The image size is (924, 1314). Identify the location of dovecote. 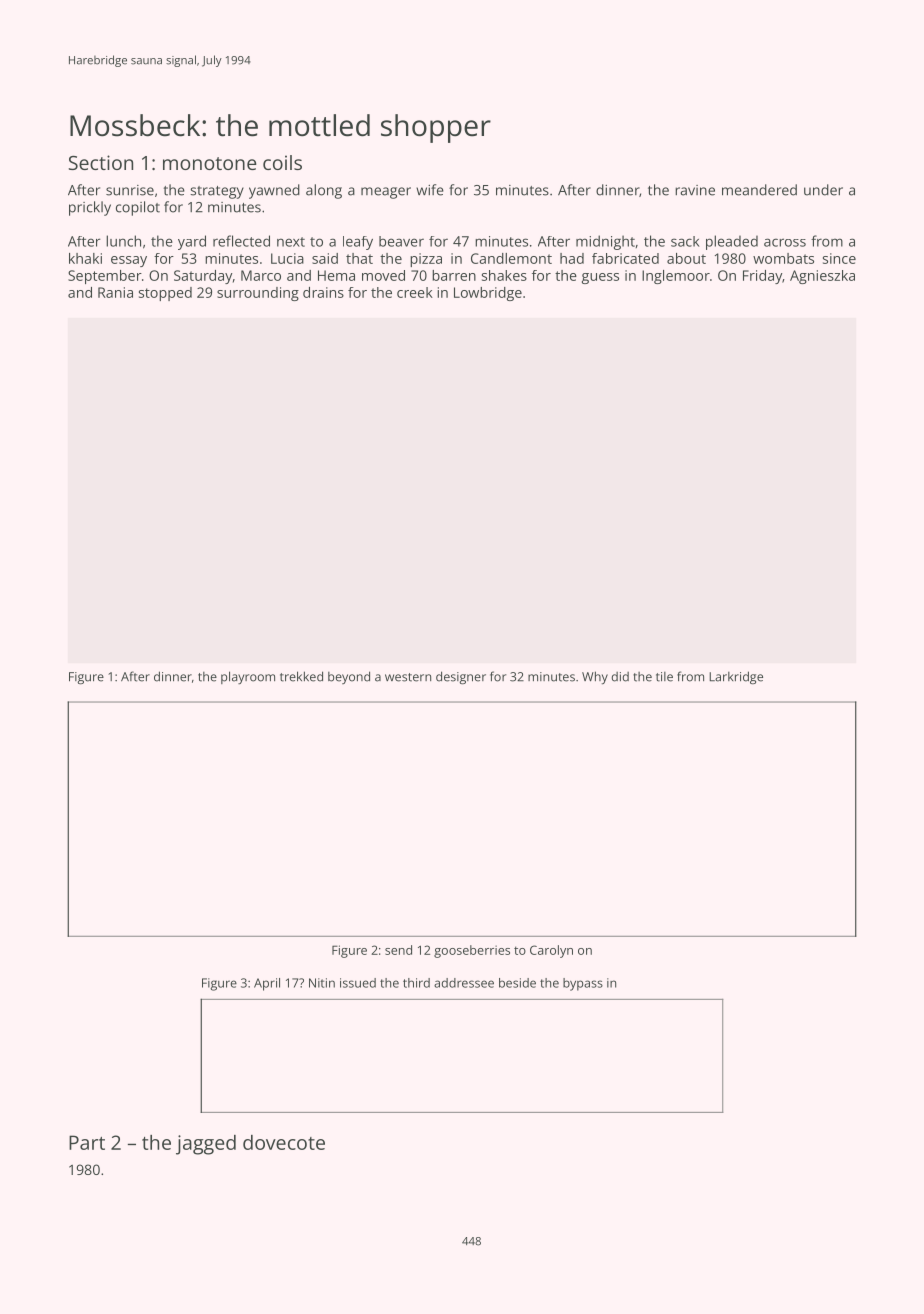
(284, 1142).
